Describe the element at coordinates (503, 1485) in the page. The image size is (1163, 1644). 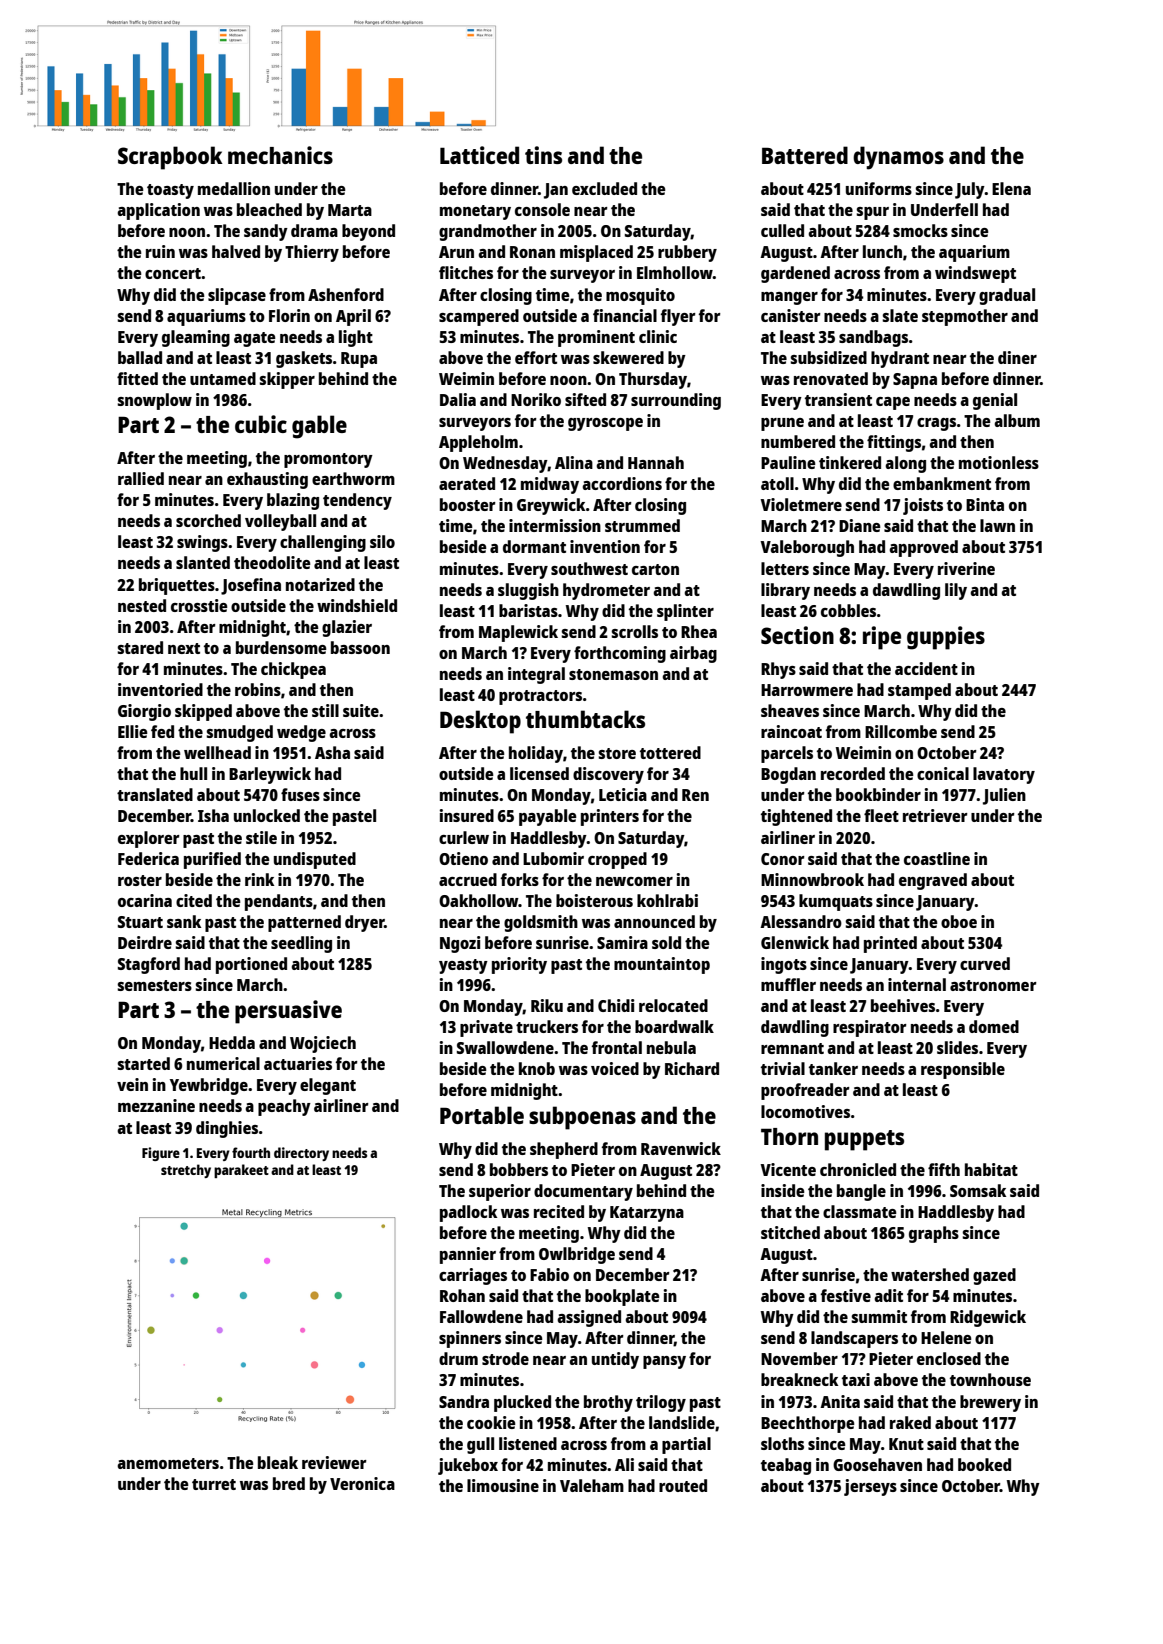
I see `limousine` at that location.
